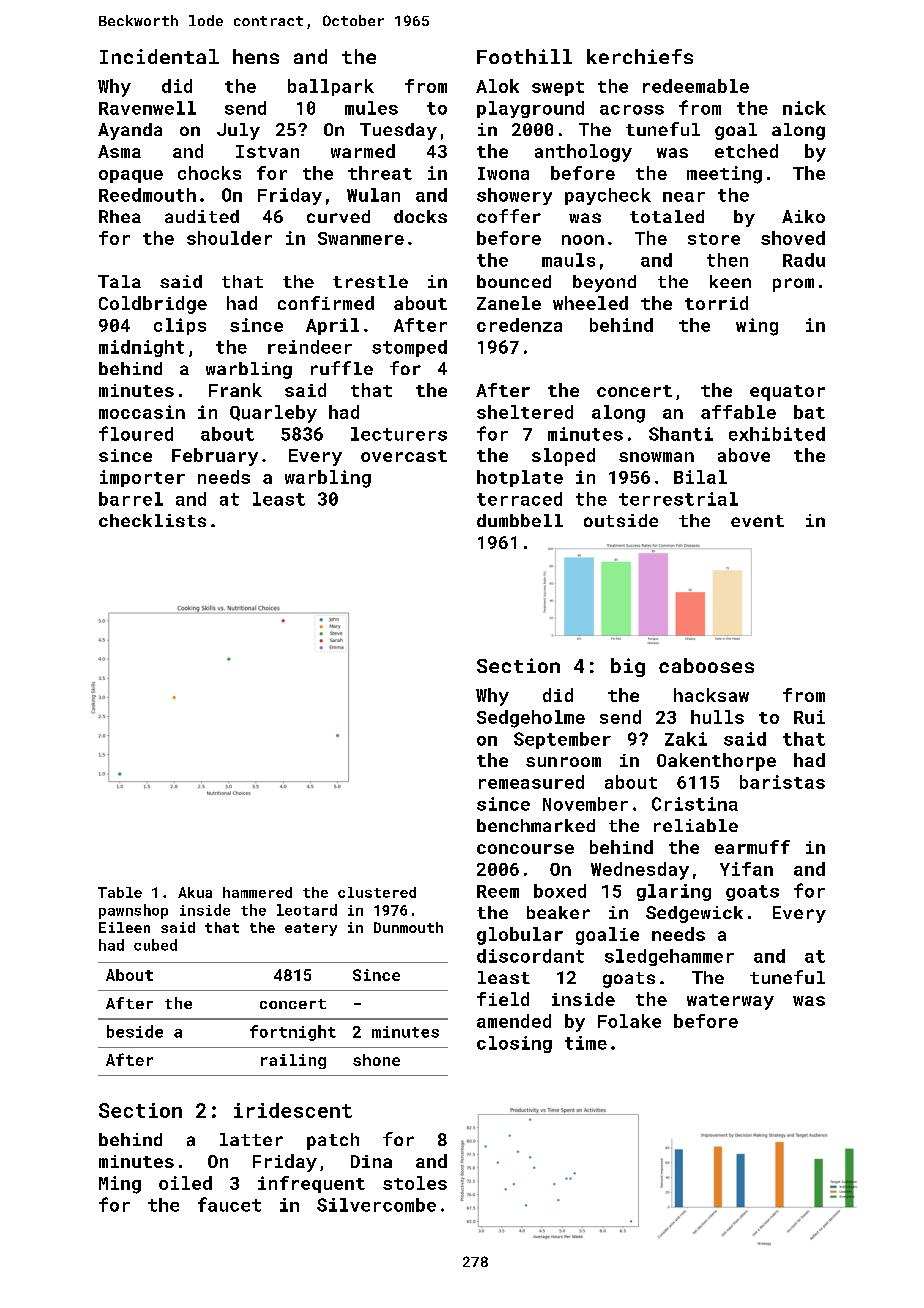 This image has height=1308, width=924. Describe the element at coordinates (608, 196) in the image. I see `paycheck` at that location.
